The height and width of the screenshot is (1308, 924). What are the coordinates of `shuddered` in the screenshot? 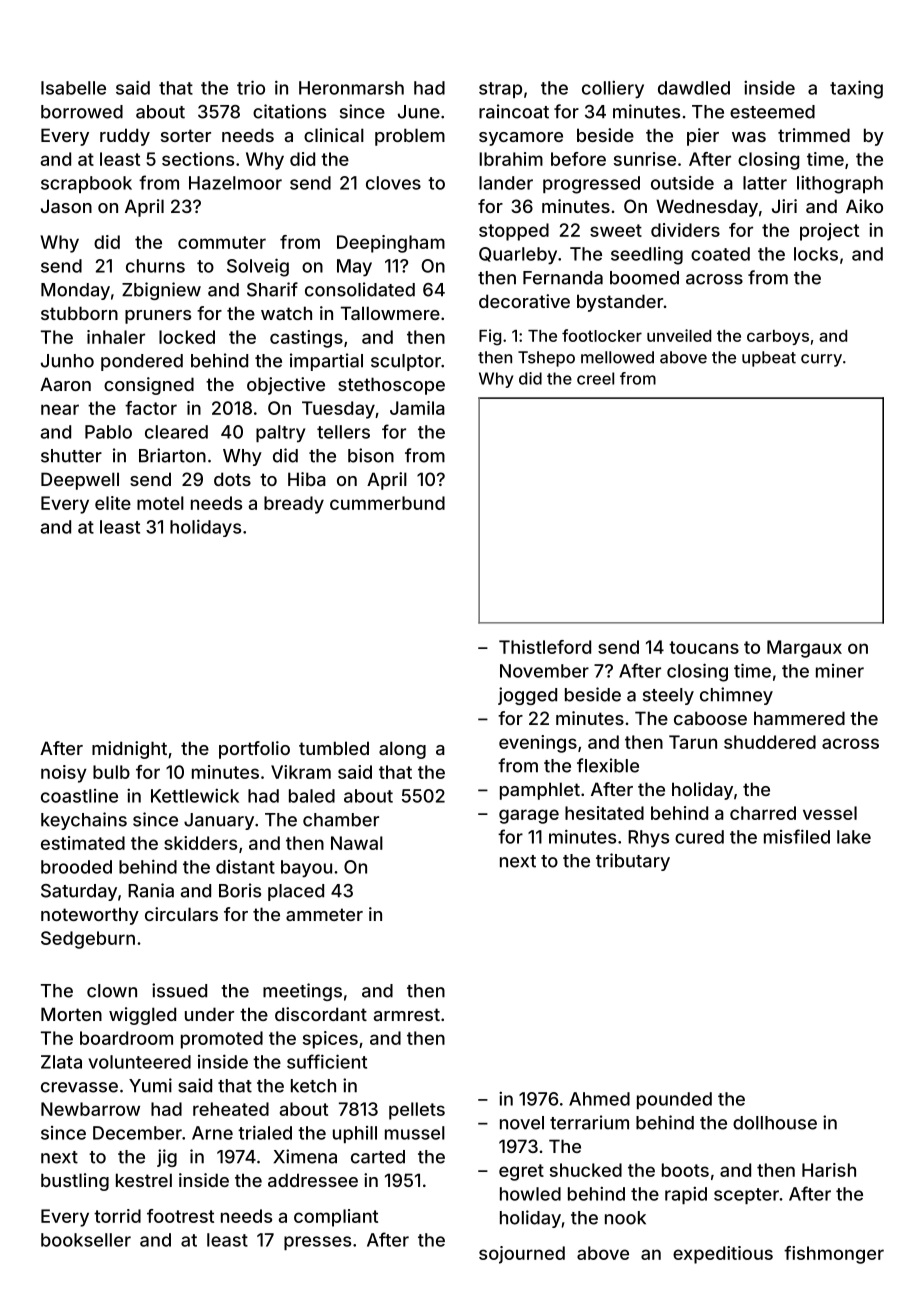 It's located at (770, 742).
